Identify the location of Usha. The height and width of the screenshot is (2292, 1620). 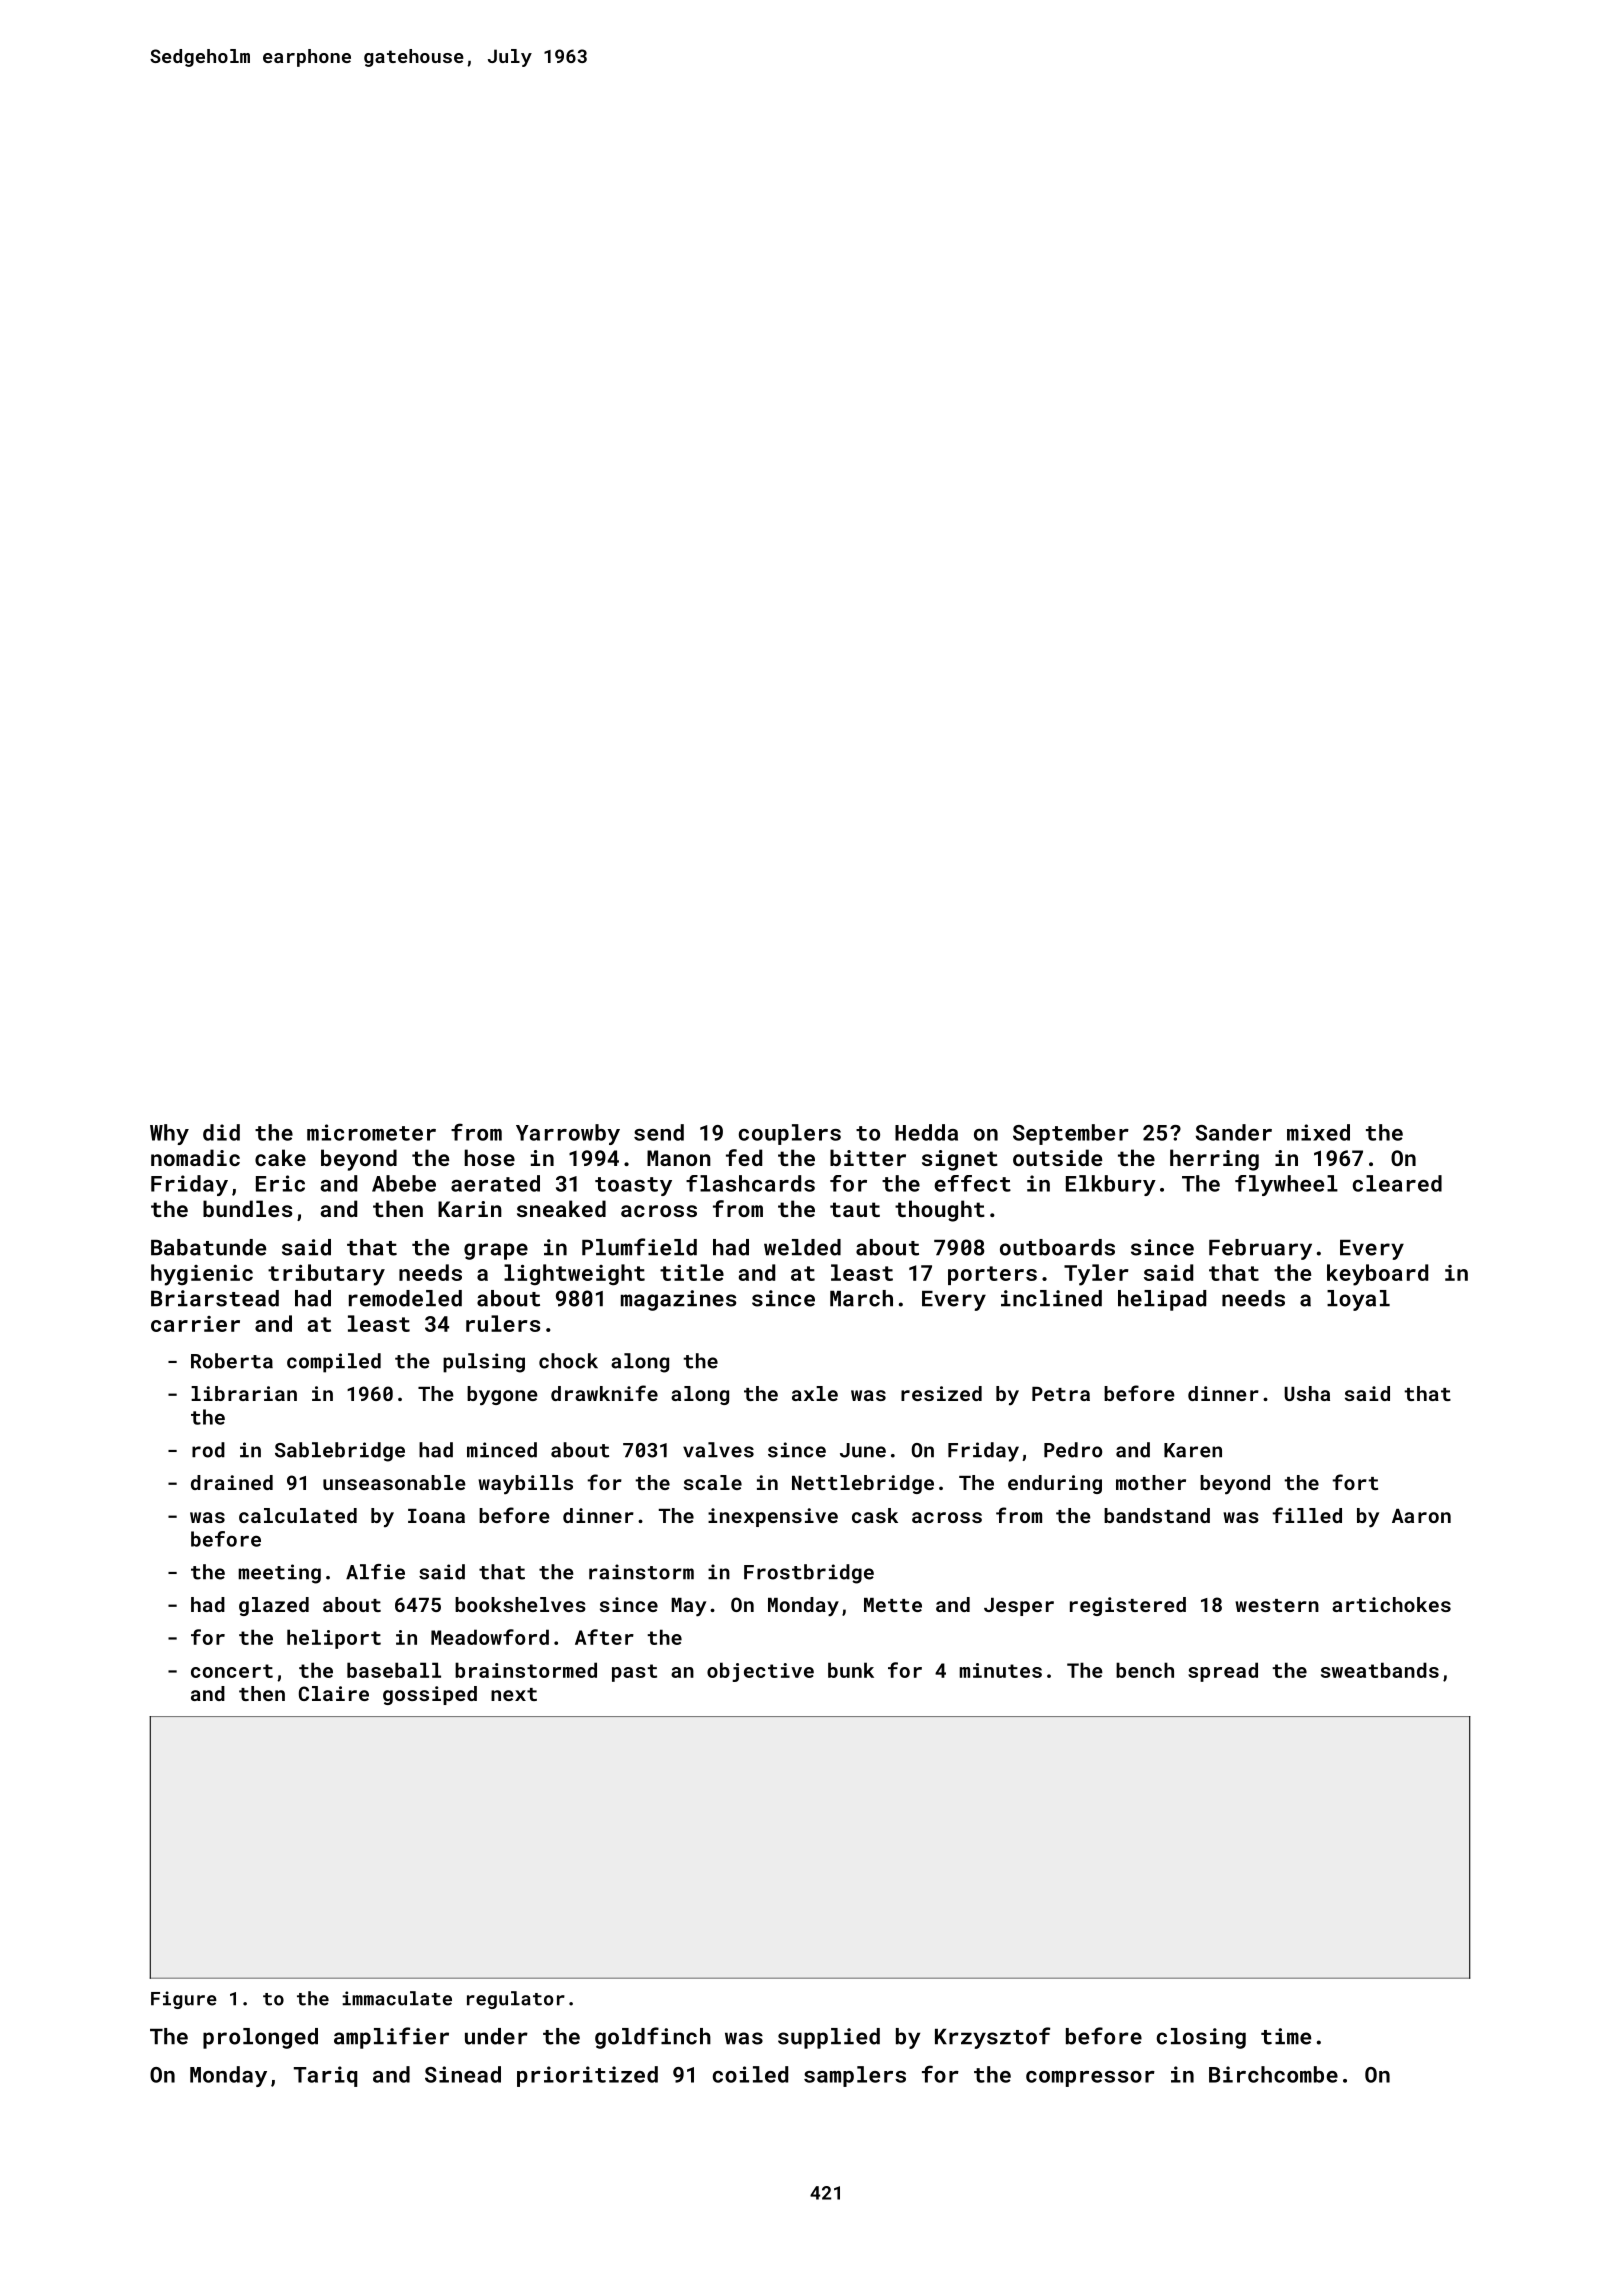
(1307, 1393).
